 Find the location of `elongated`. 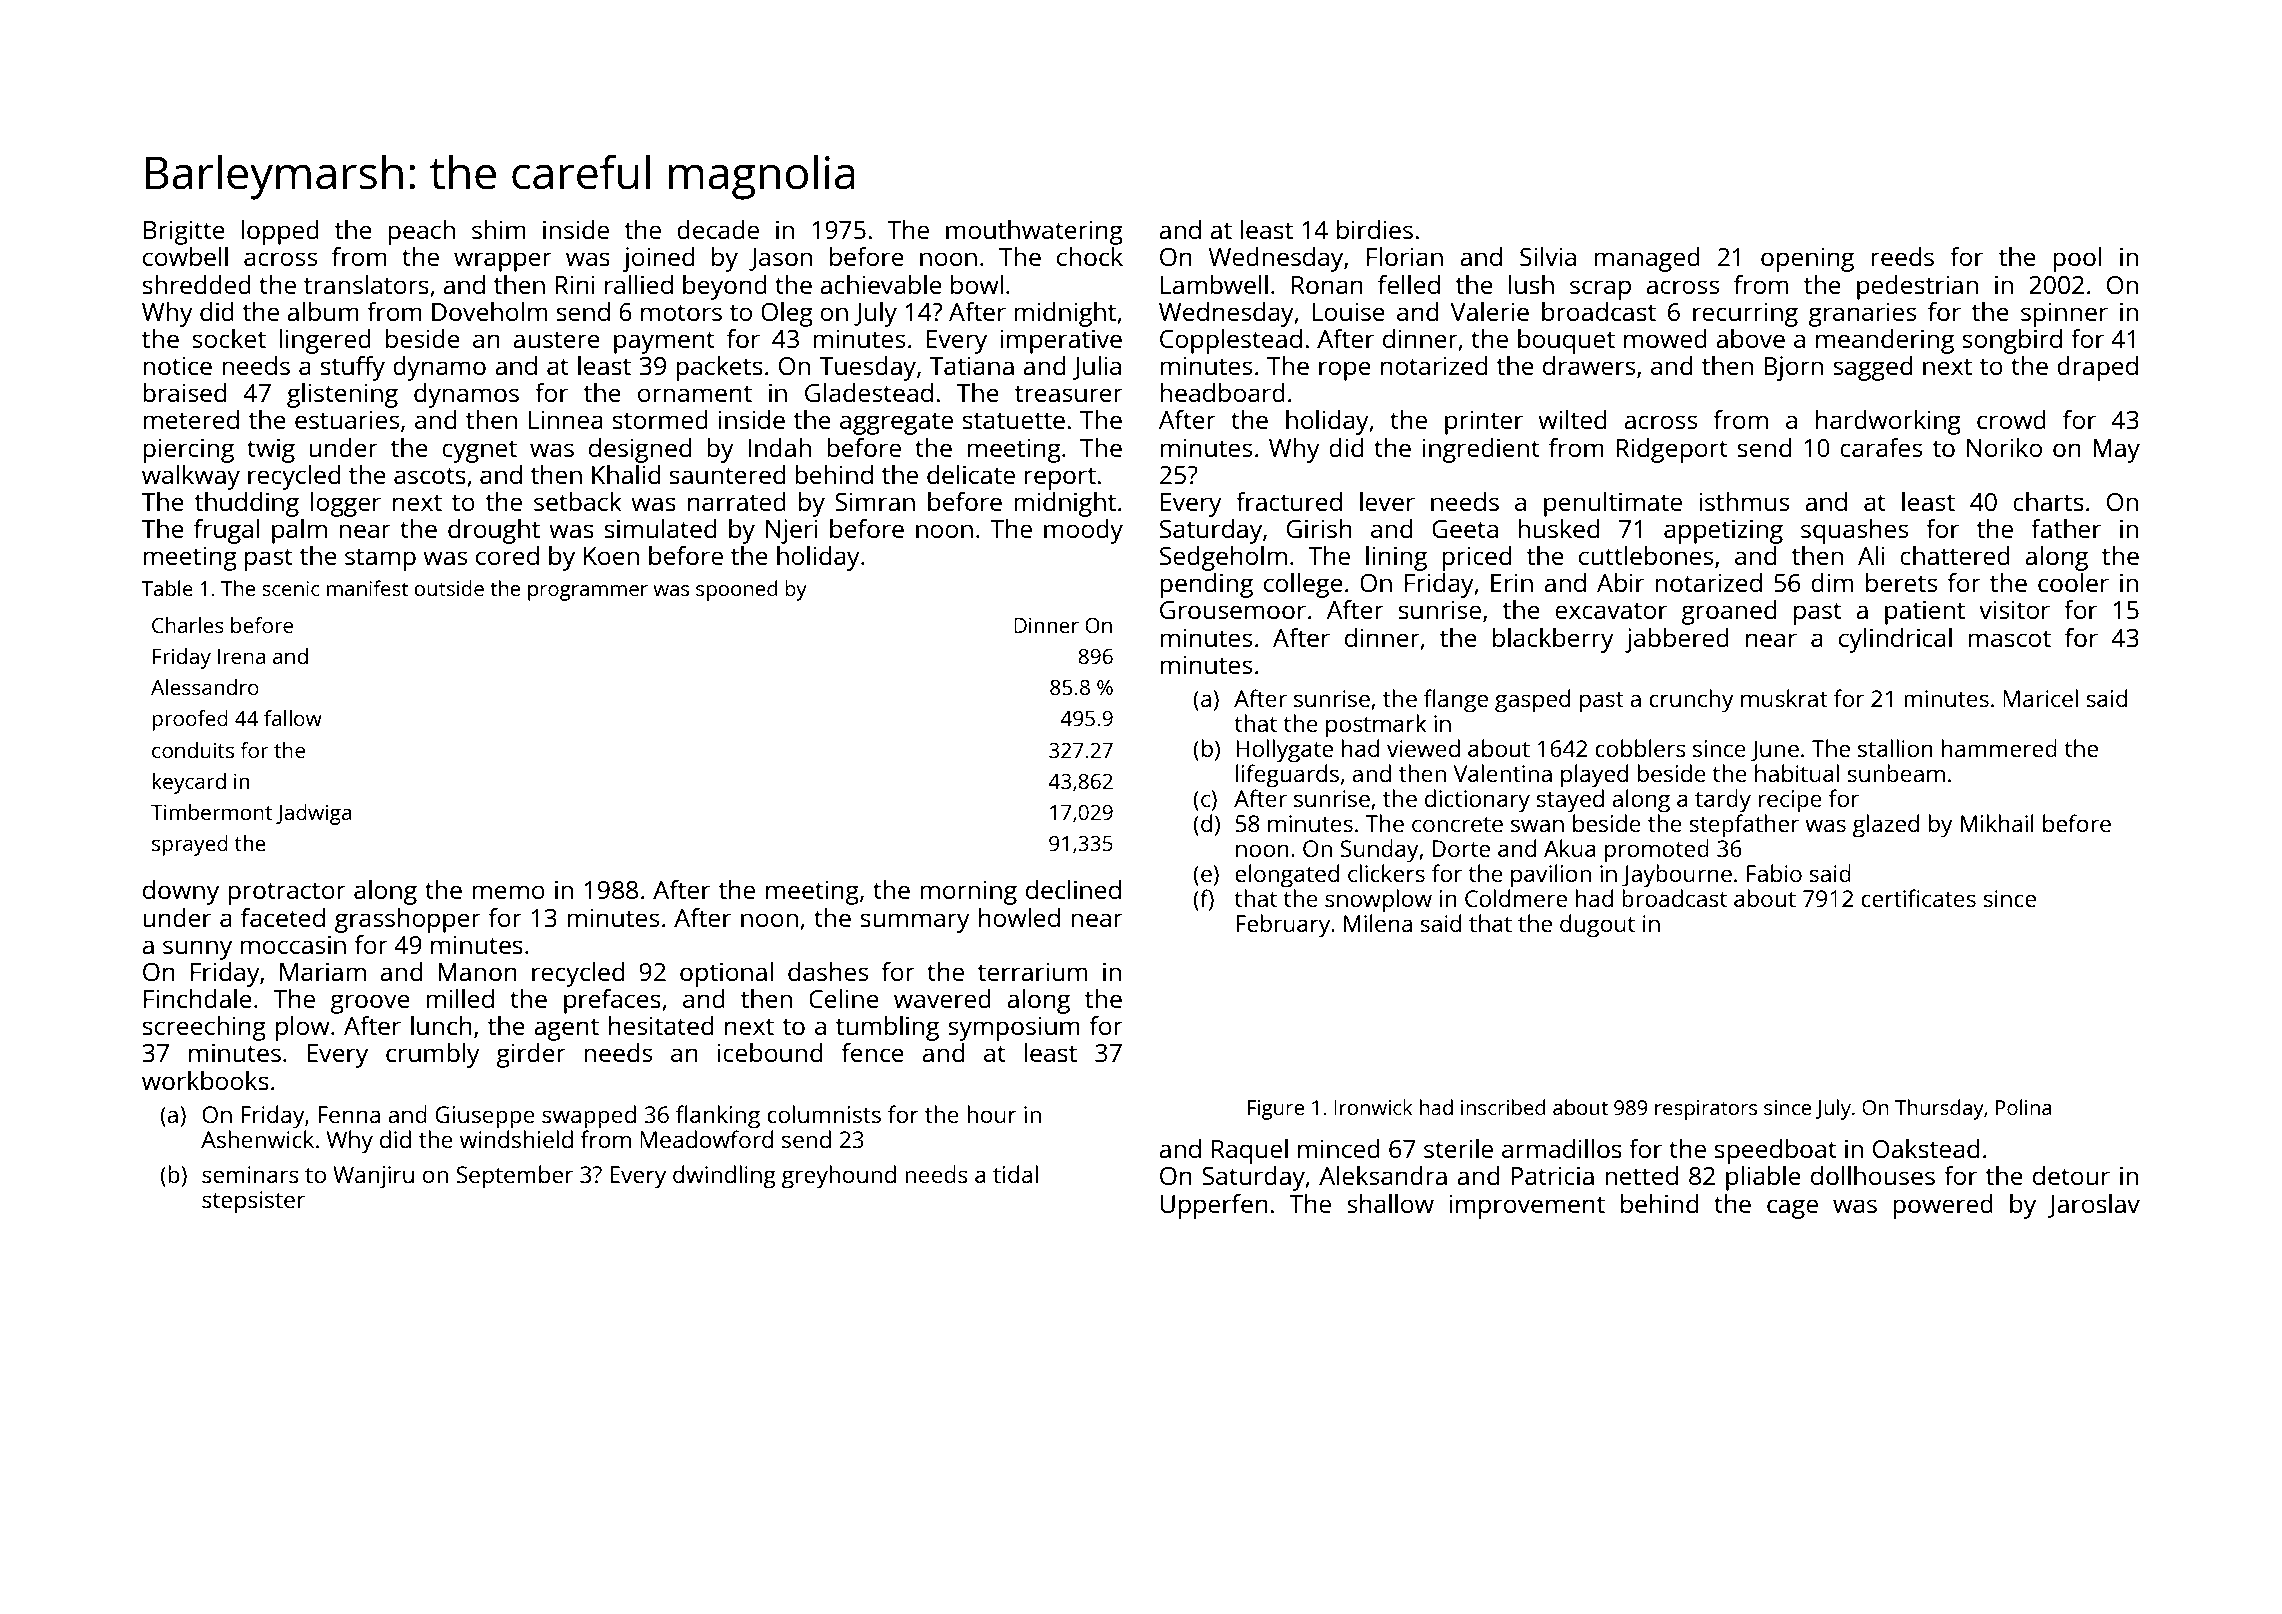

elongated is located at coordinates (1287, 876).
